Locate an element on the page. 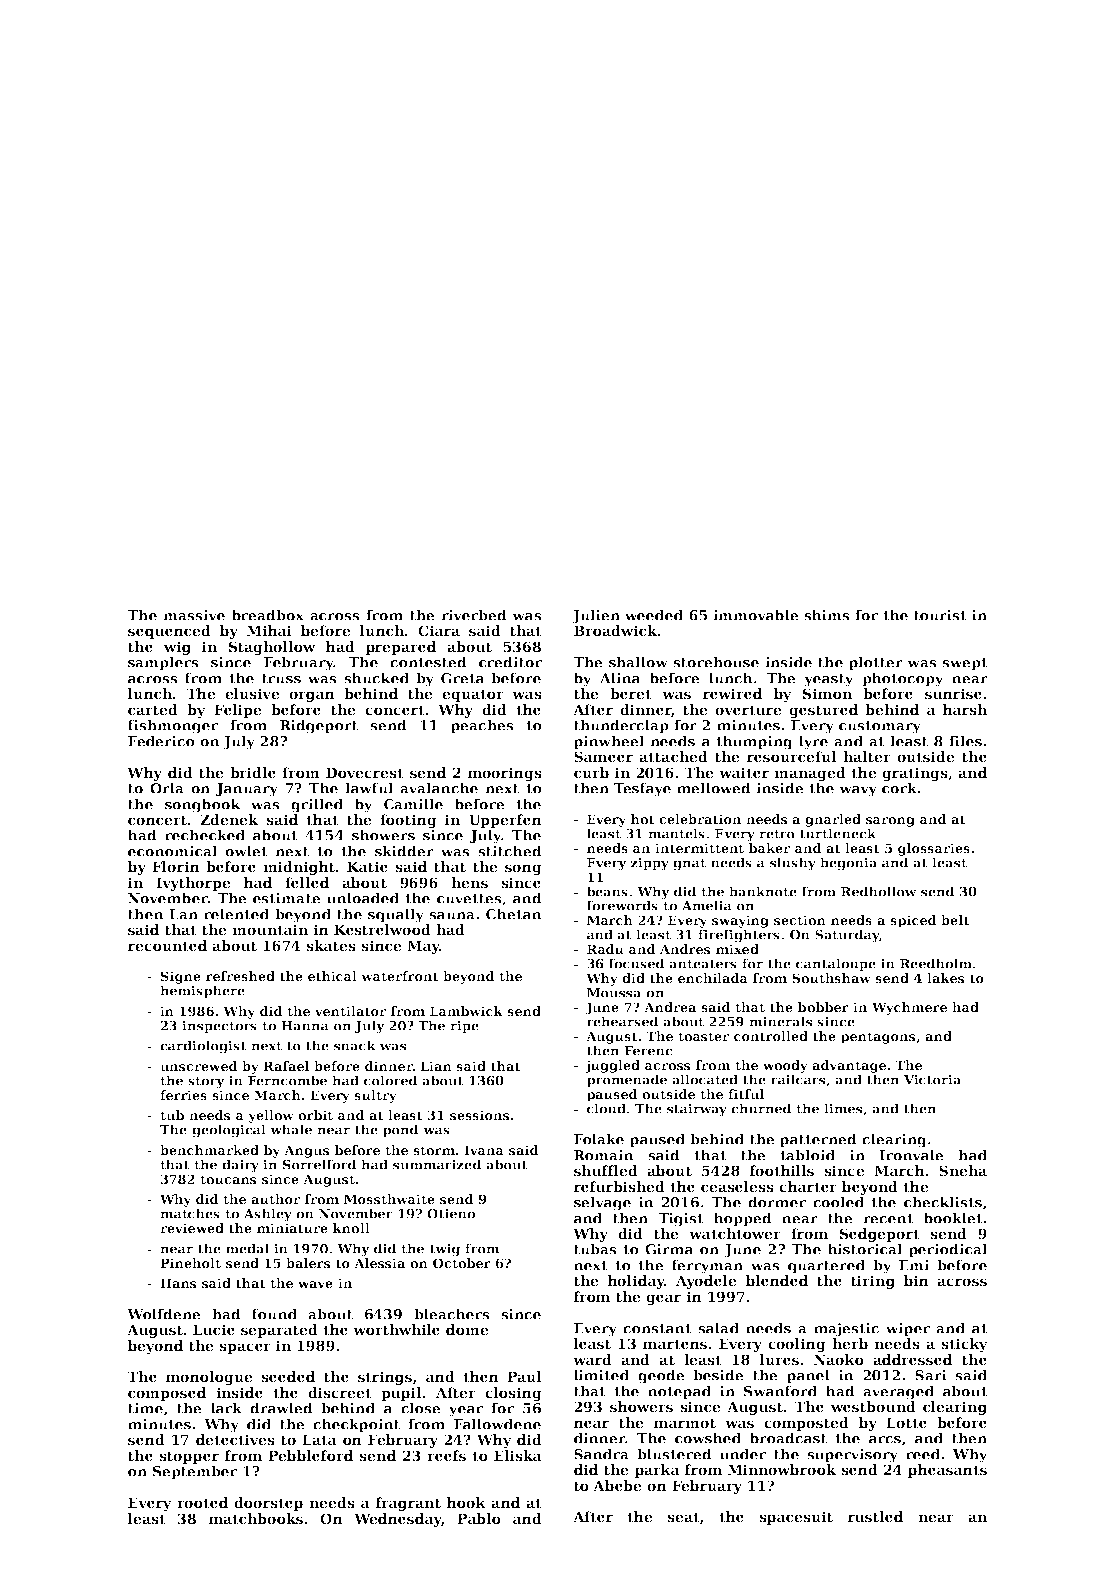 The image size is (1115, 1577). Moussa is located at coordinates (614, 993).
